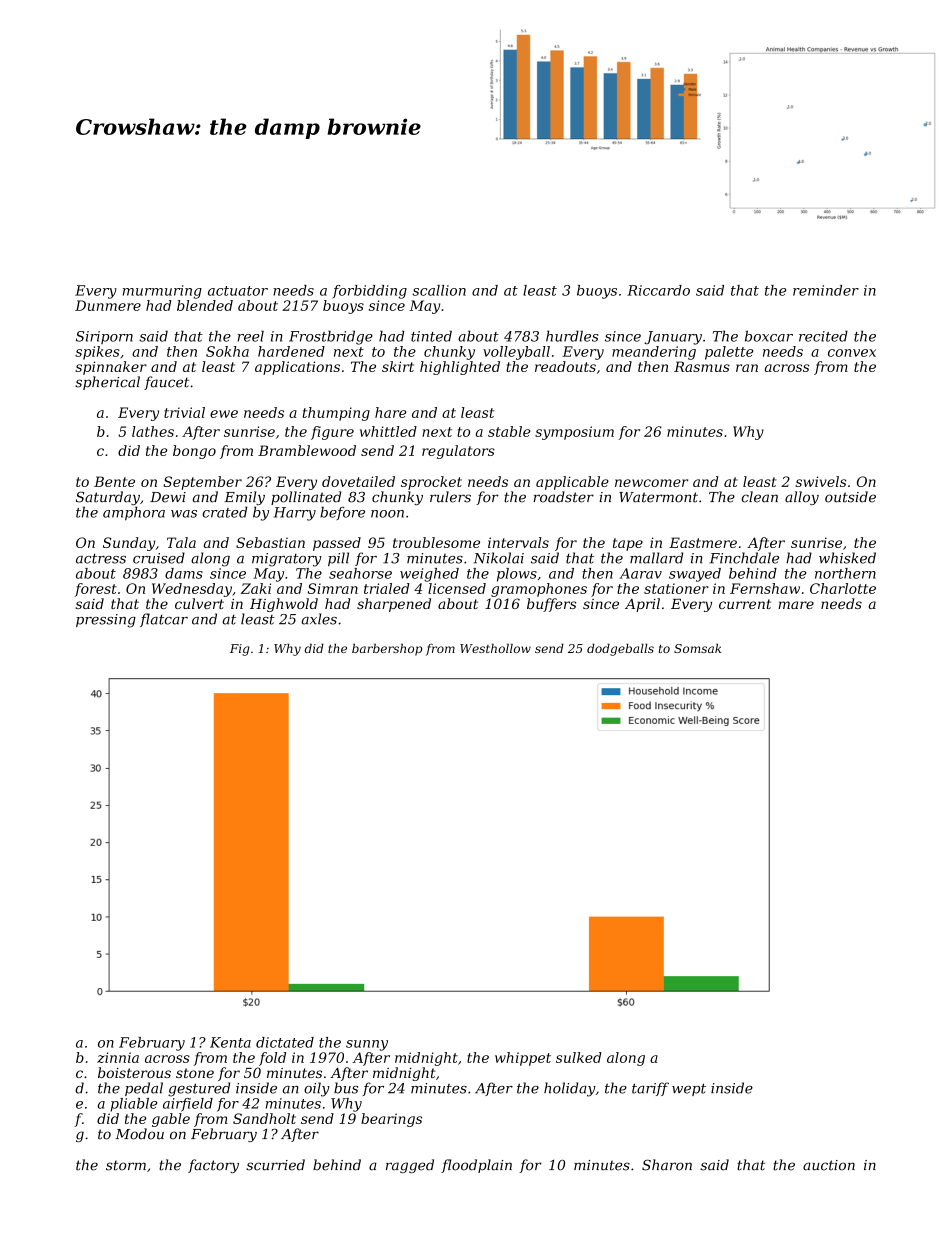 This document has height=1233, width=952. I want to click on whippet, so click(523, 1059).
